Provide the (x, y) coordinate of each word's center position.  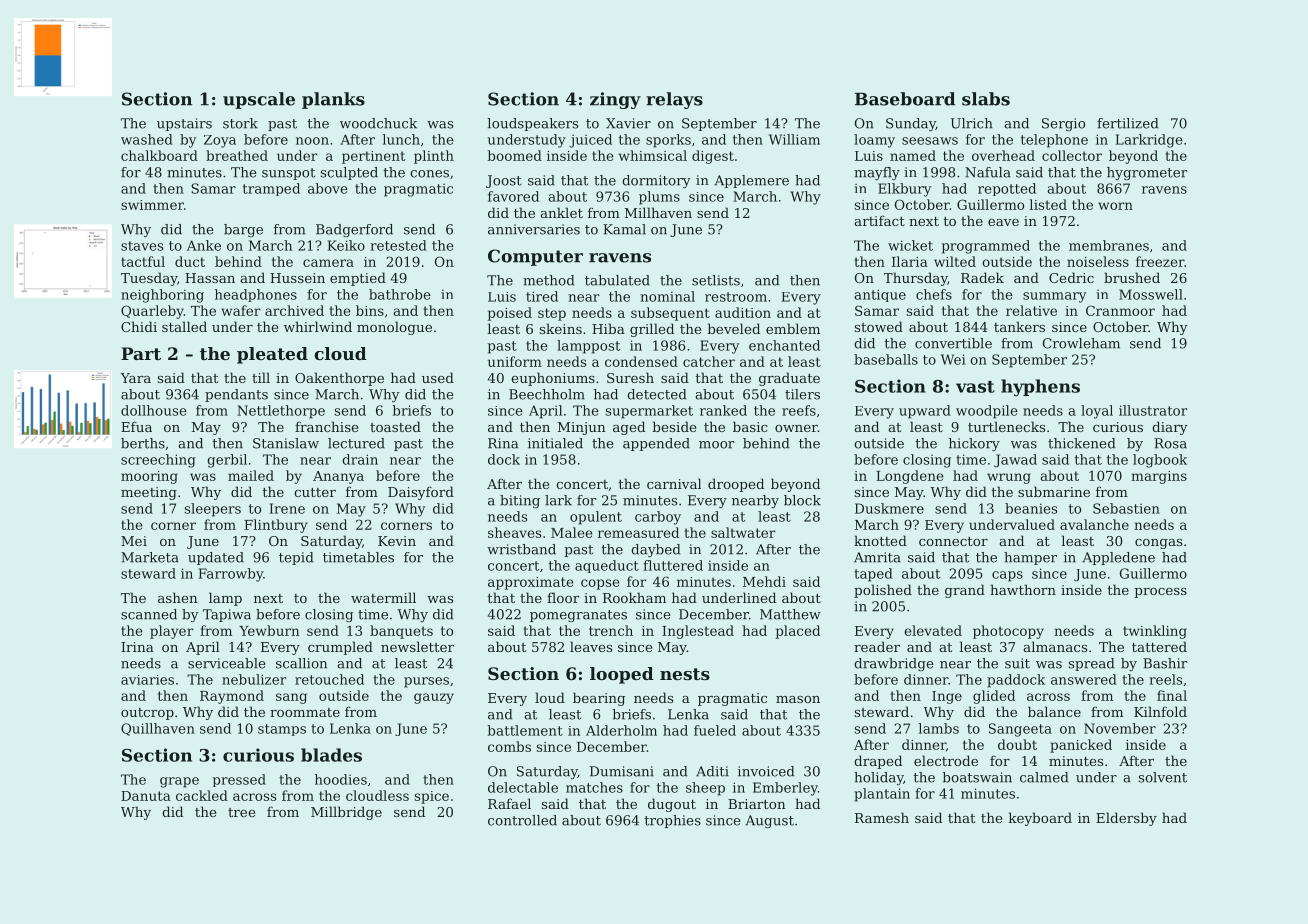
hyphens (1040, 387)
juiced (590, 141)
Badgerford (354, 230)
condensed (641, 361)
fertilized (1127, 123)
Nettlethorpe (281, 412)
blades (331, 755)
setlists (716, 280)
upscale (259, 100)
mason (798, 699)
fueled (715, 730)
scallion (301, 663)
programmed (986, 247)
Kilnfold (1160, 711)
